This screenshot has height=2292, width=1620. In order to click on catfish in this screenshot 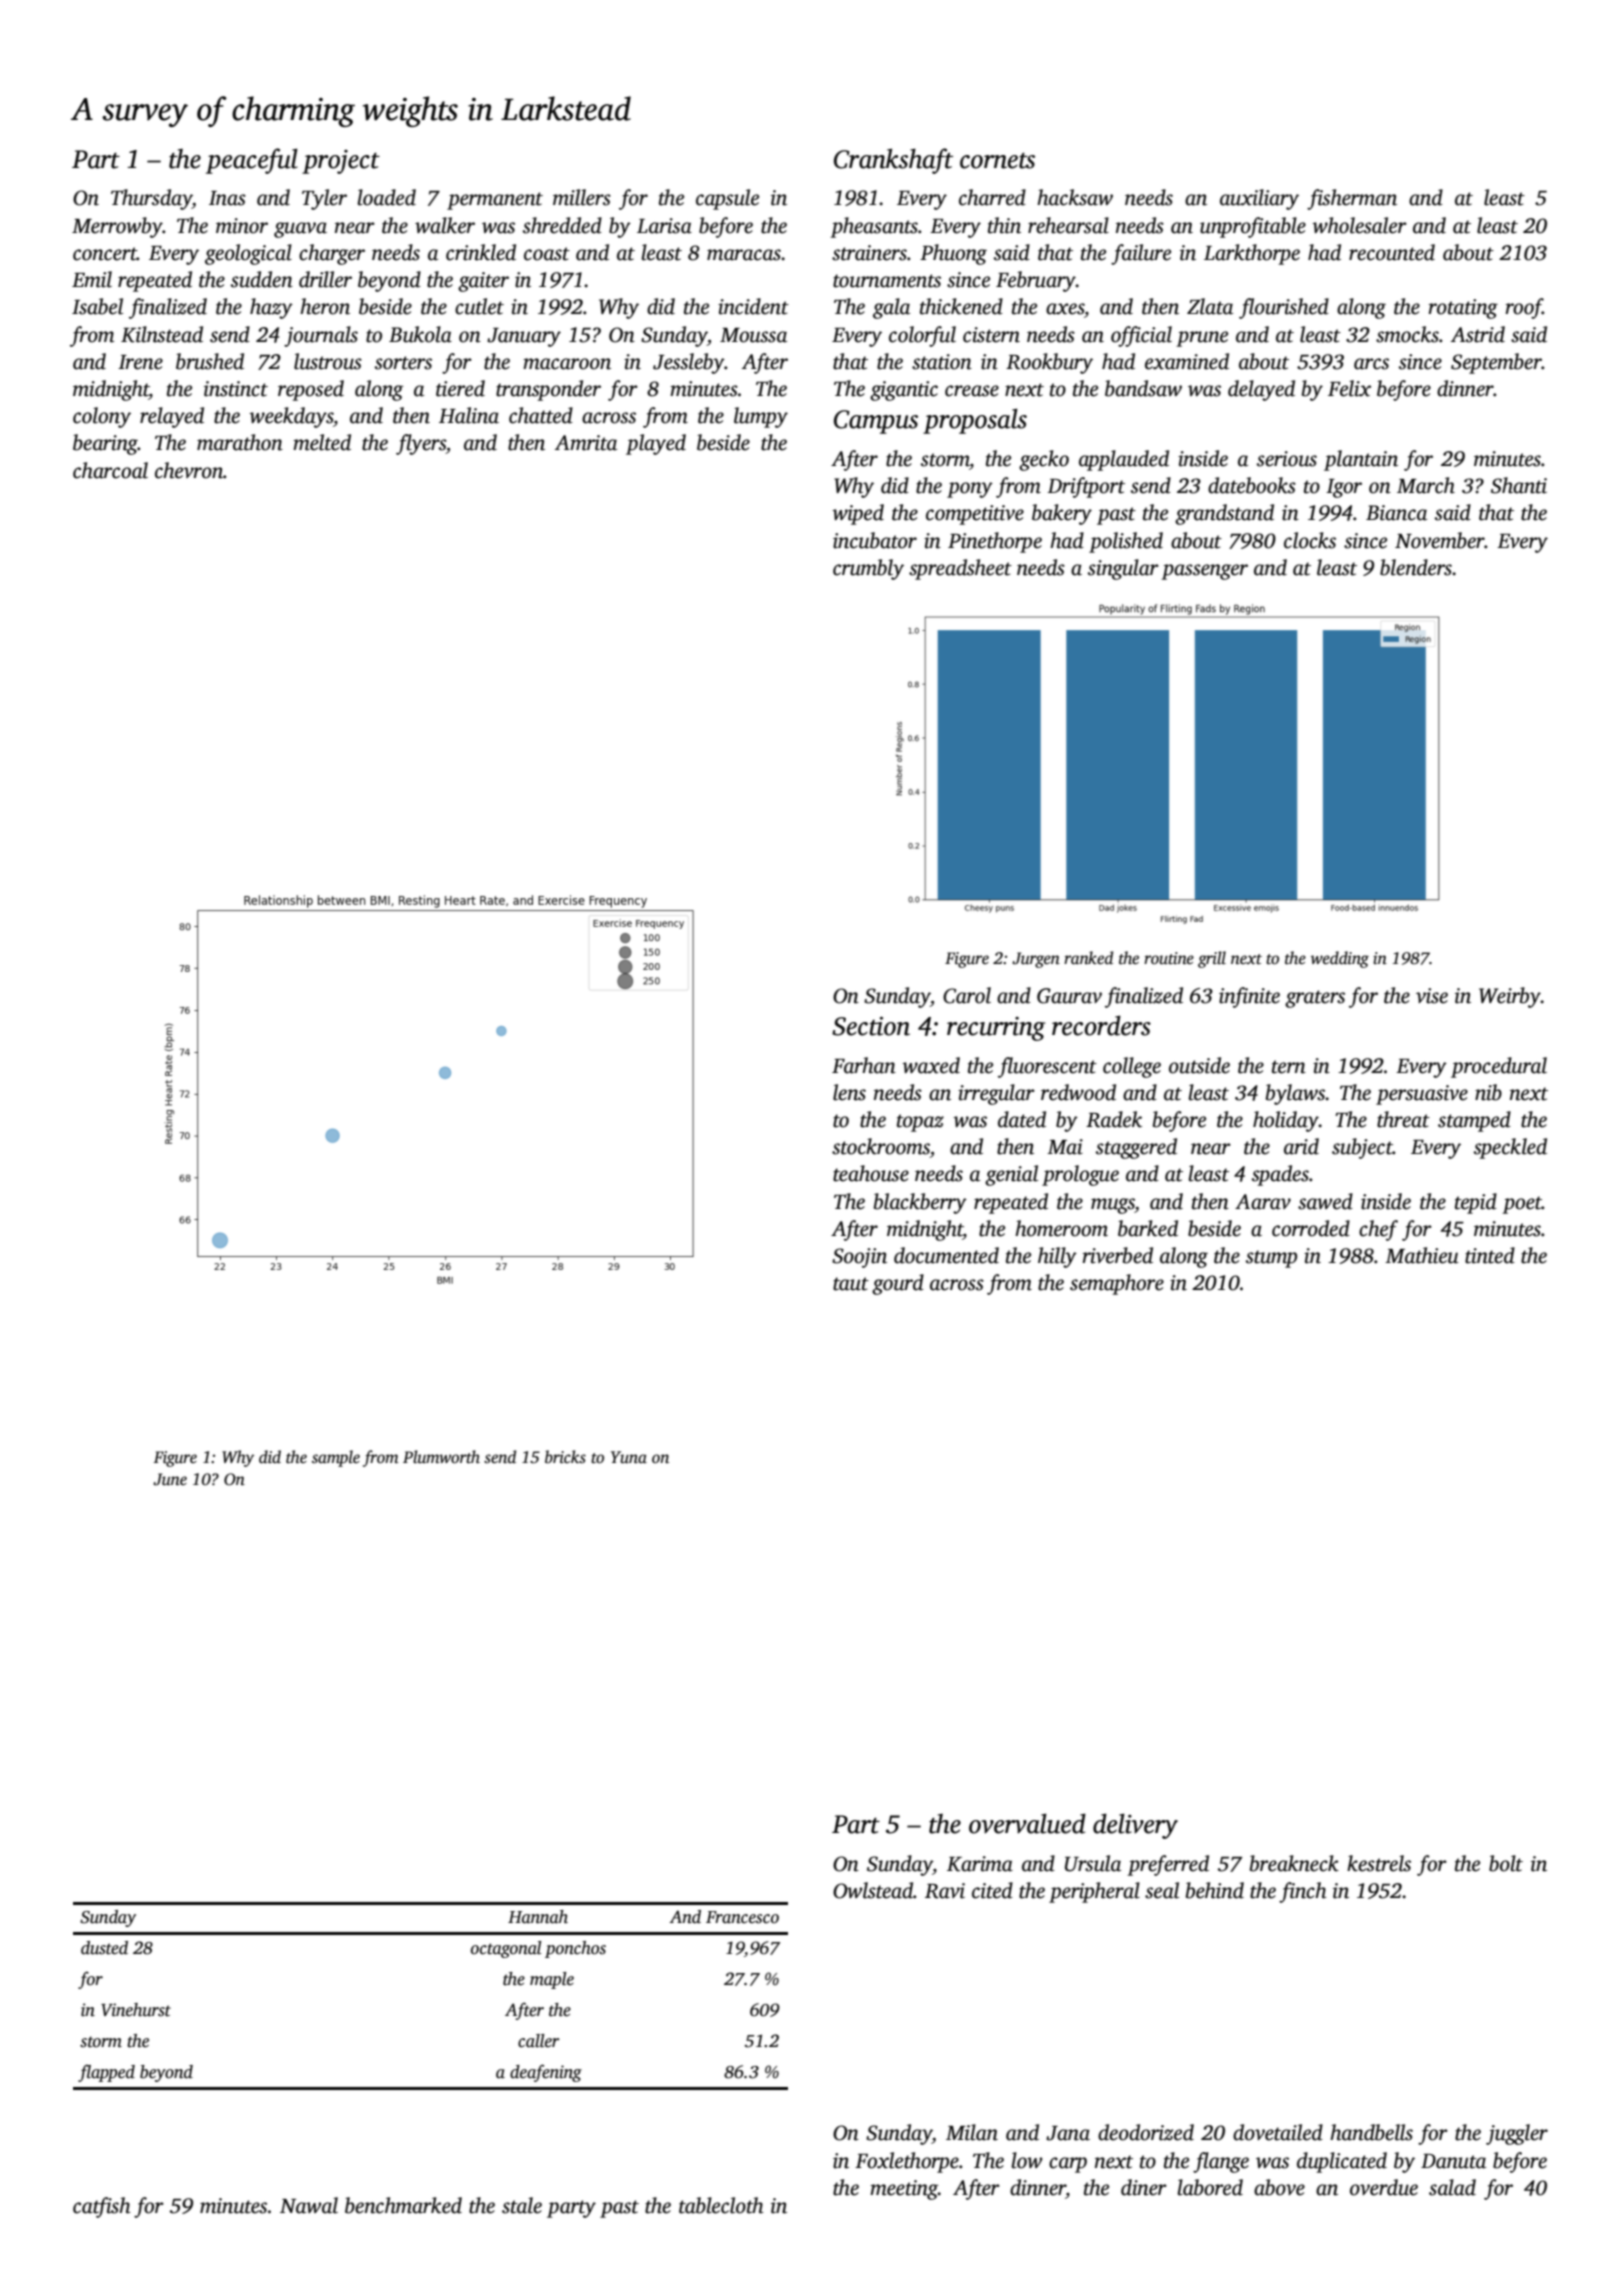, I will do `click(101, 2207)`.
